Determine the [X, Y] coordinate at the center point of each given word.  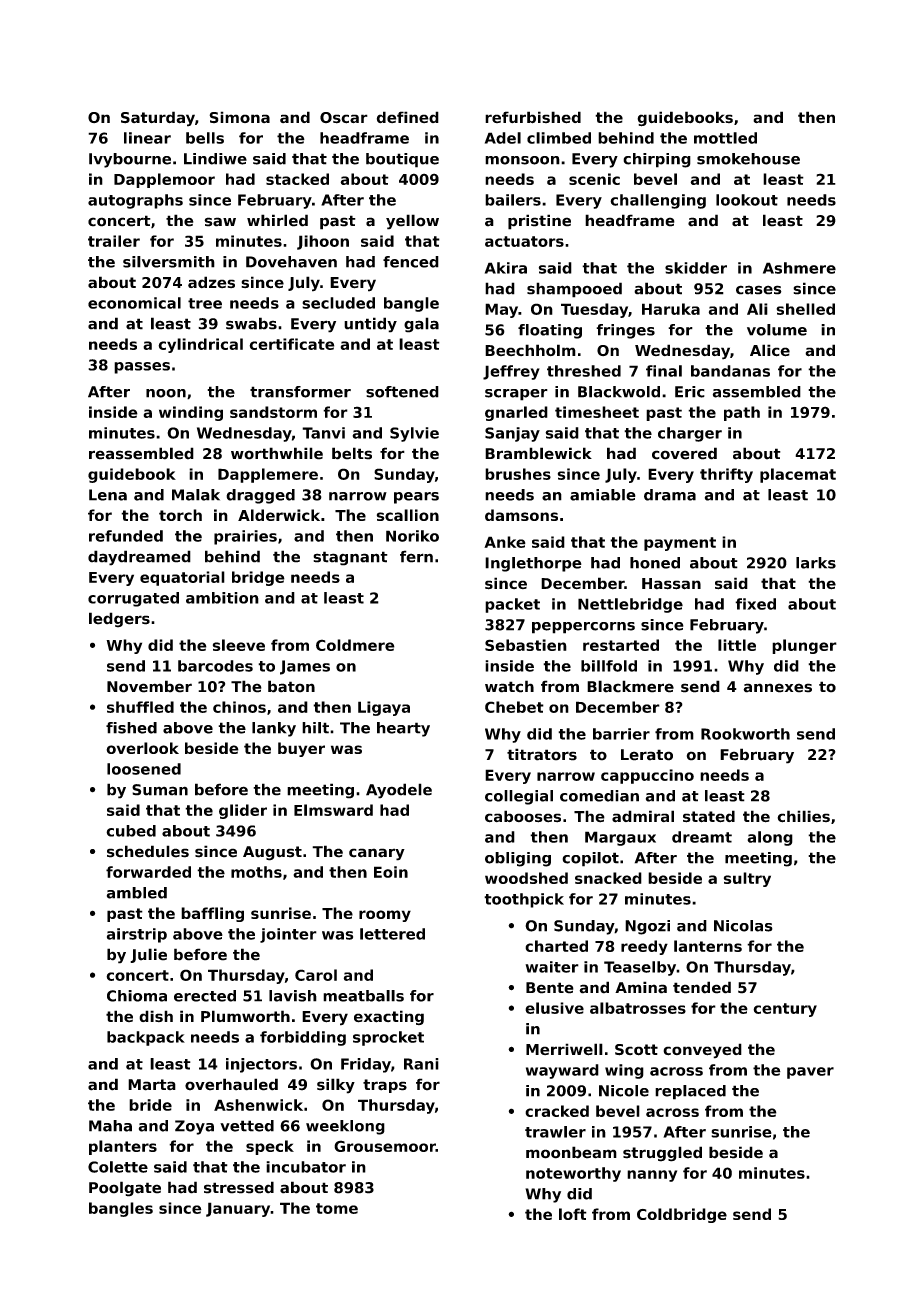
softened [402, 392]
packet [512, 605]
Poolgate [125, 1189]
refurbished [533, 117]
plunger [804, 646]
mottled [725, 138]
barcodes [215, 666]
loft [573, 1214]
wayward [562, 1071]
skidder [696, 268]
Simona [239, 117]
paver [810, 1073]
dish [156, 1016]
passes [142, 368]
